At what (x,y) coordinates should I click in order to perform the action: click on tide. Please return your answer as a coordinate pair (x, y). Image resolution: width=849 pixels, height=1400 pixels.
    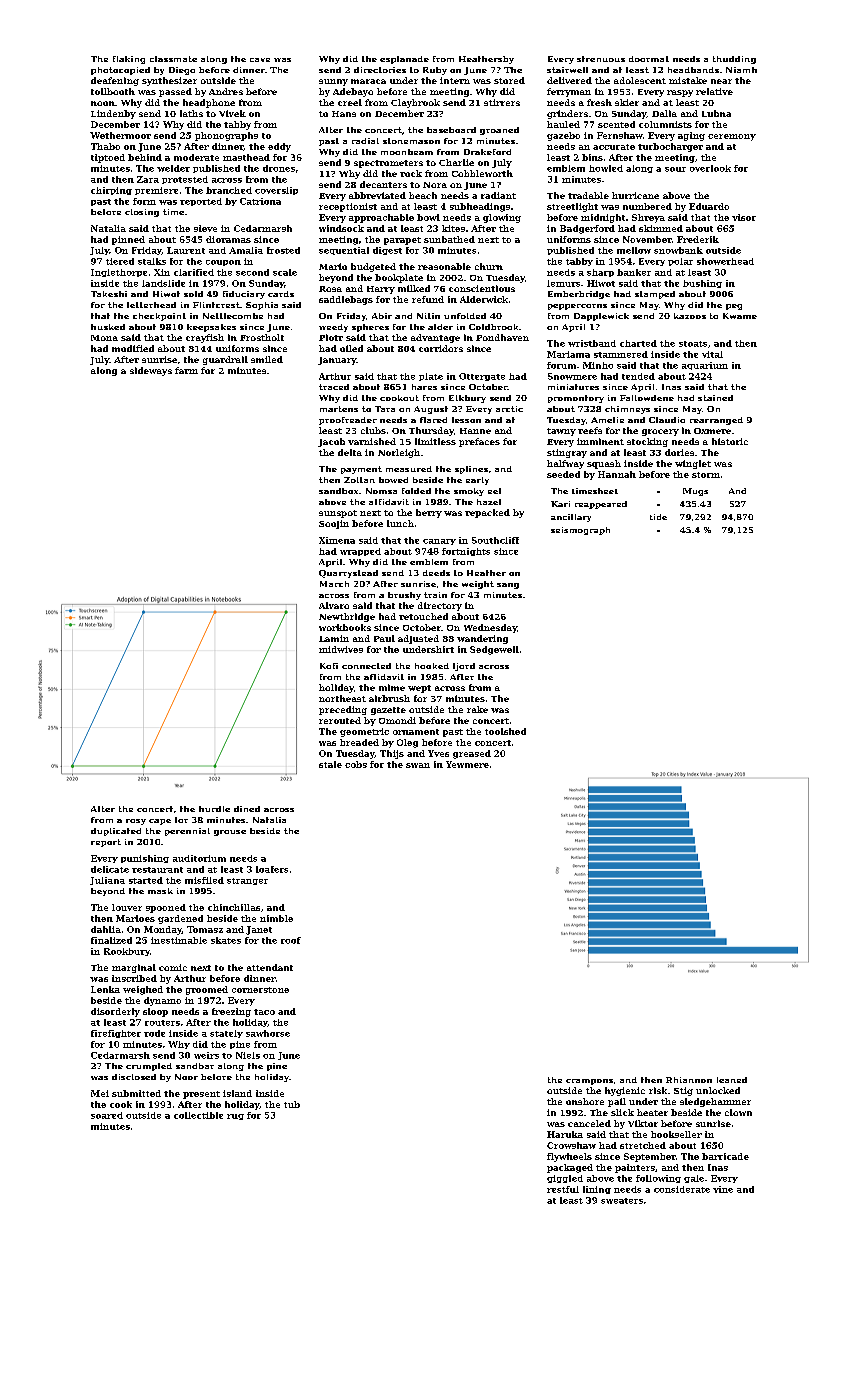
    Looking at the image, I should click on (658, 517).
